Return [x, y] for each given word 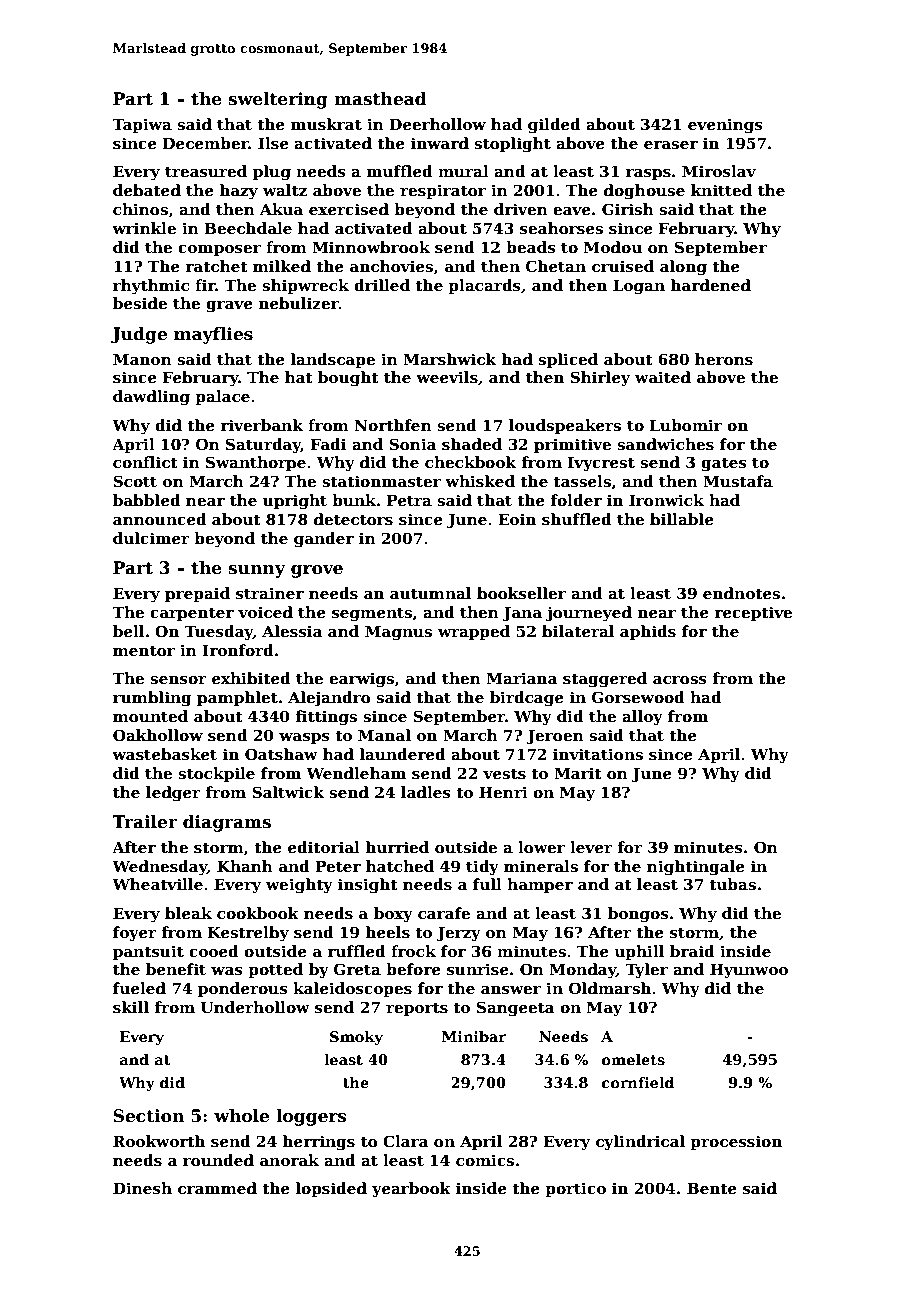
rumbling [152, 699]
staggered [605, 680]
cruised [623, 266]
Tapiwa [142, 125]
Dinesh [142, 1188]
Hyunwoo [749, 971]
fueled [139, 988]
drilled [382, 285]
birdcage [527, 699]
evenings [725, 126]
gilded [554, 126]
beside [140, 303]
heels [388, 932]
